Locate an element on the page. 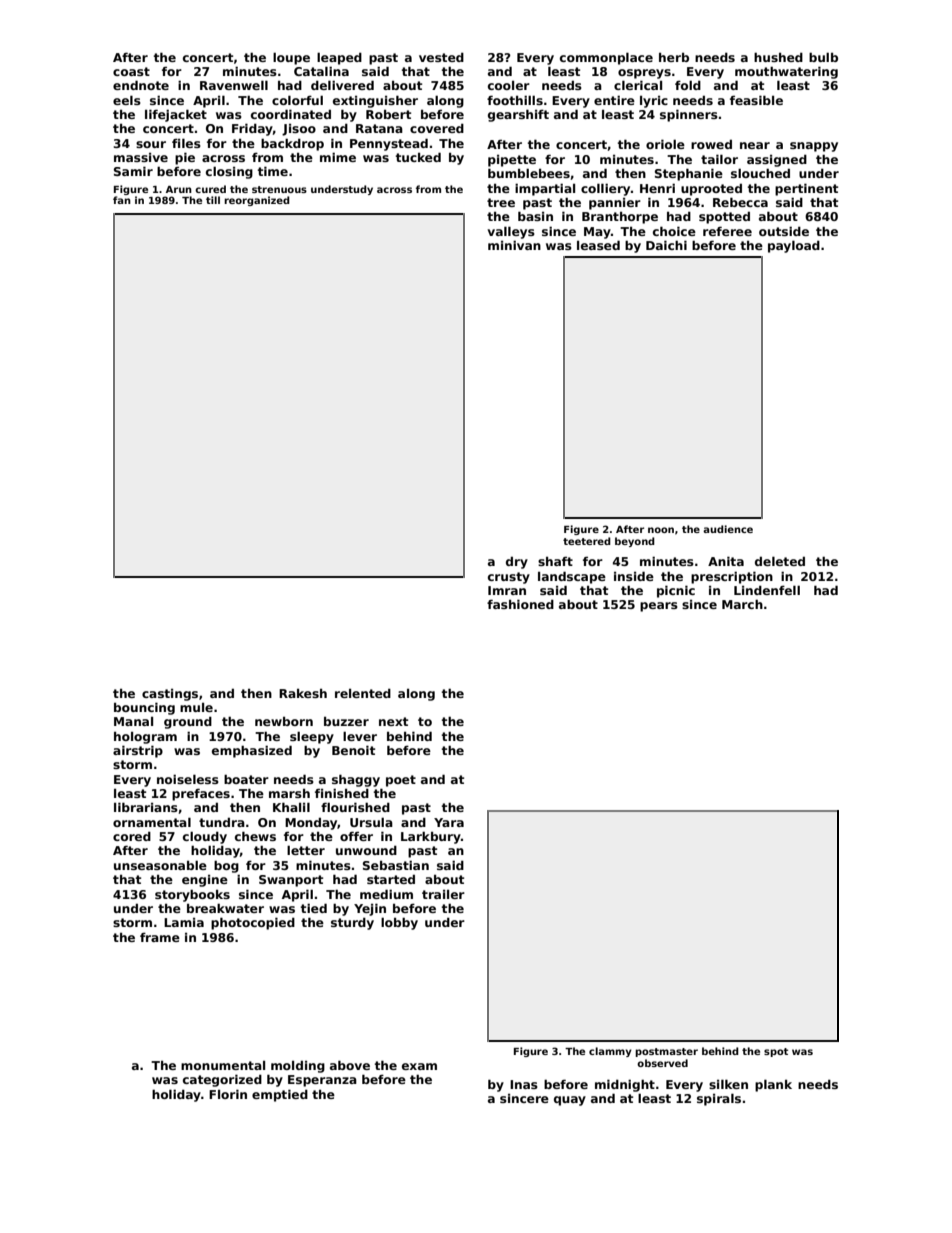 Image resolution: width=952 pixels, height=1233 pixels. Yara is located at coordinates (449, 822).
